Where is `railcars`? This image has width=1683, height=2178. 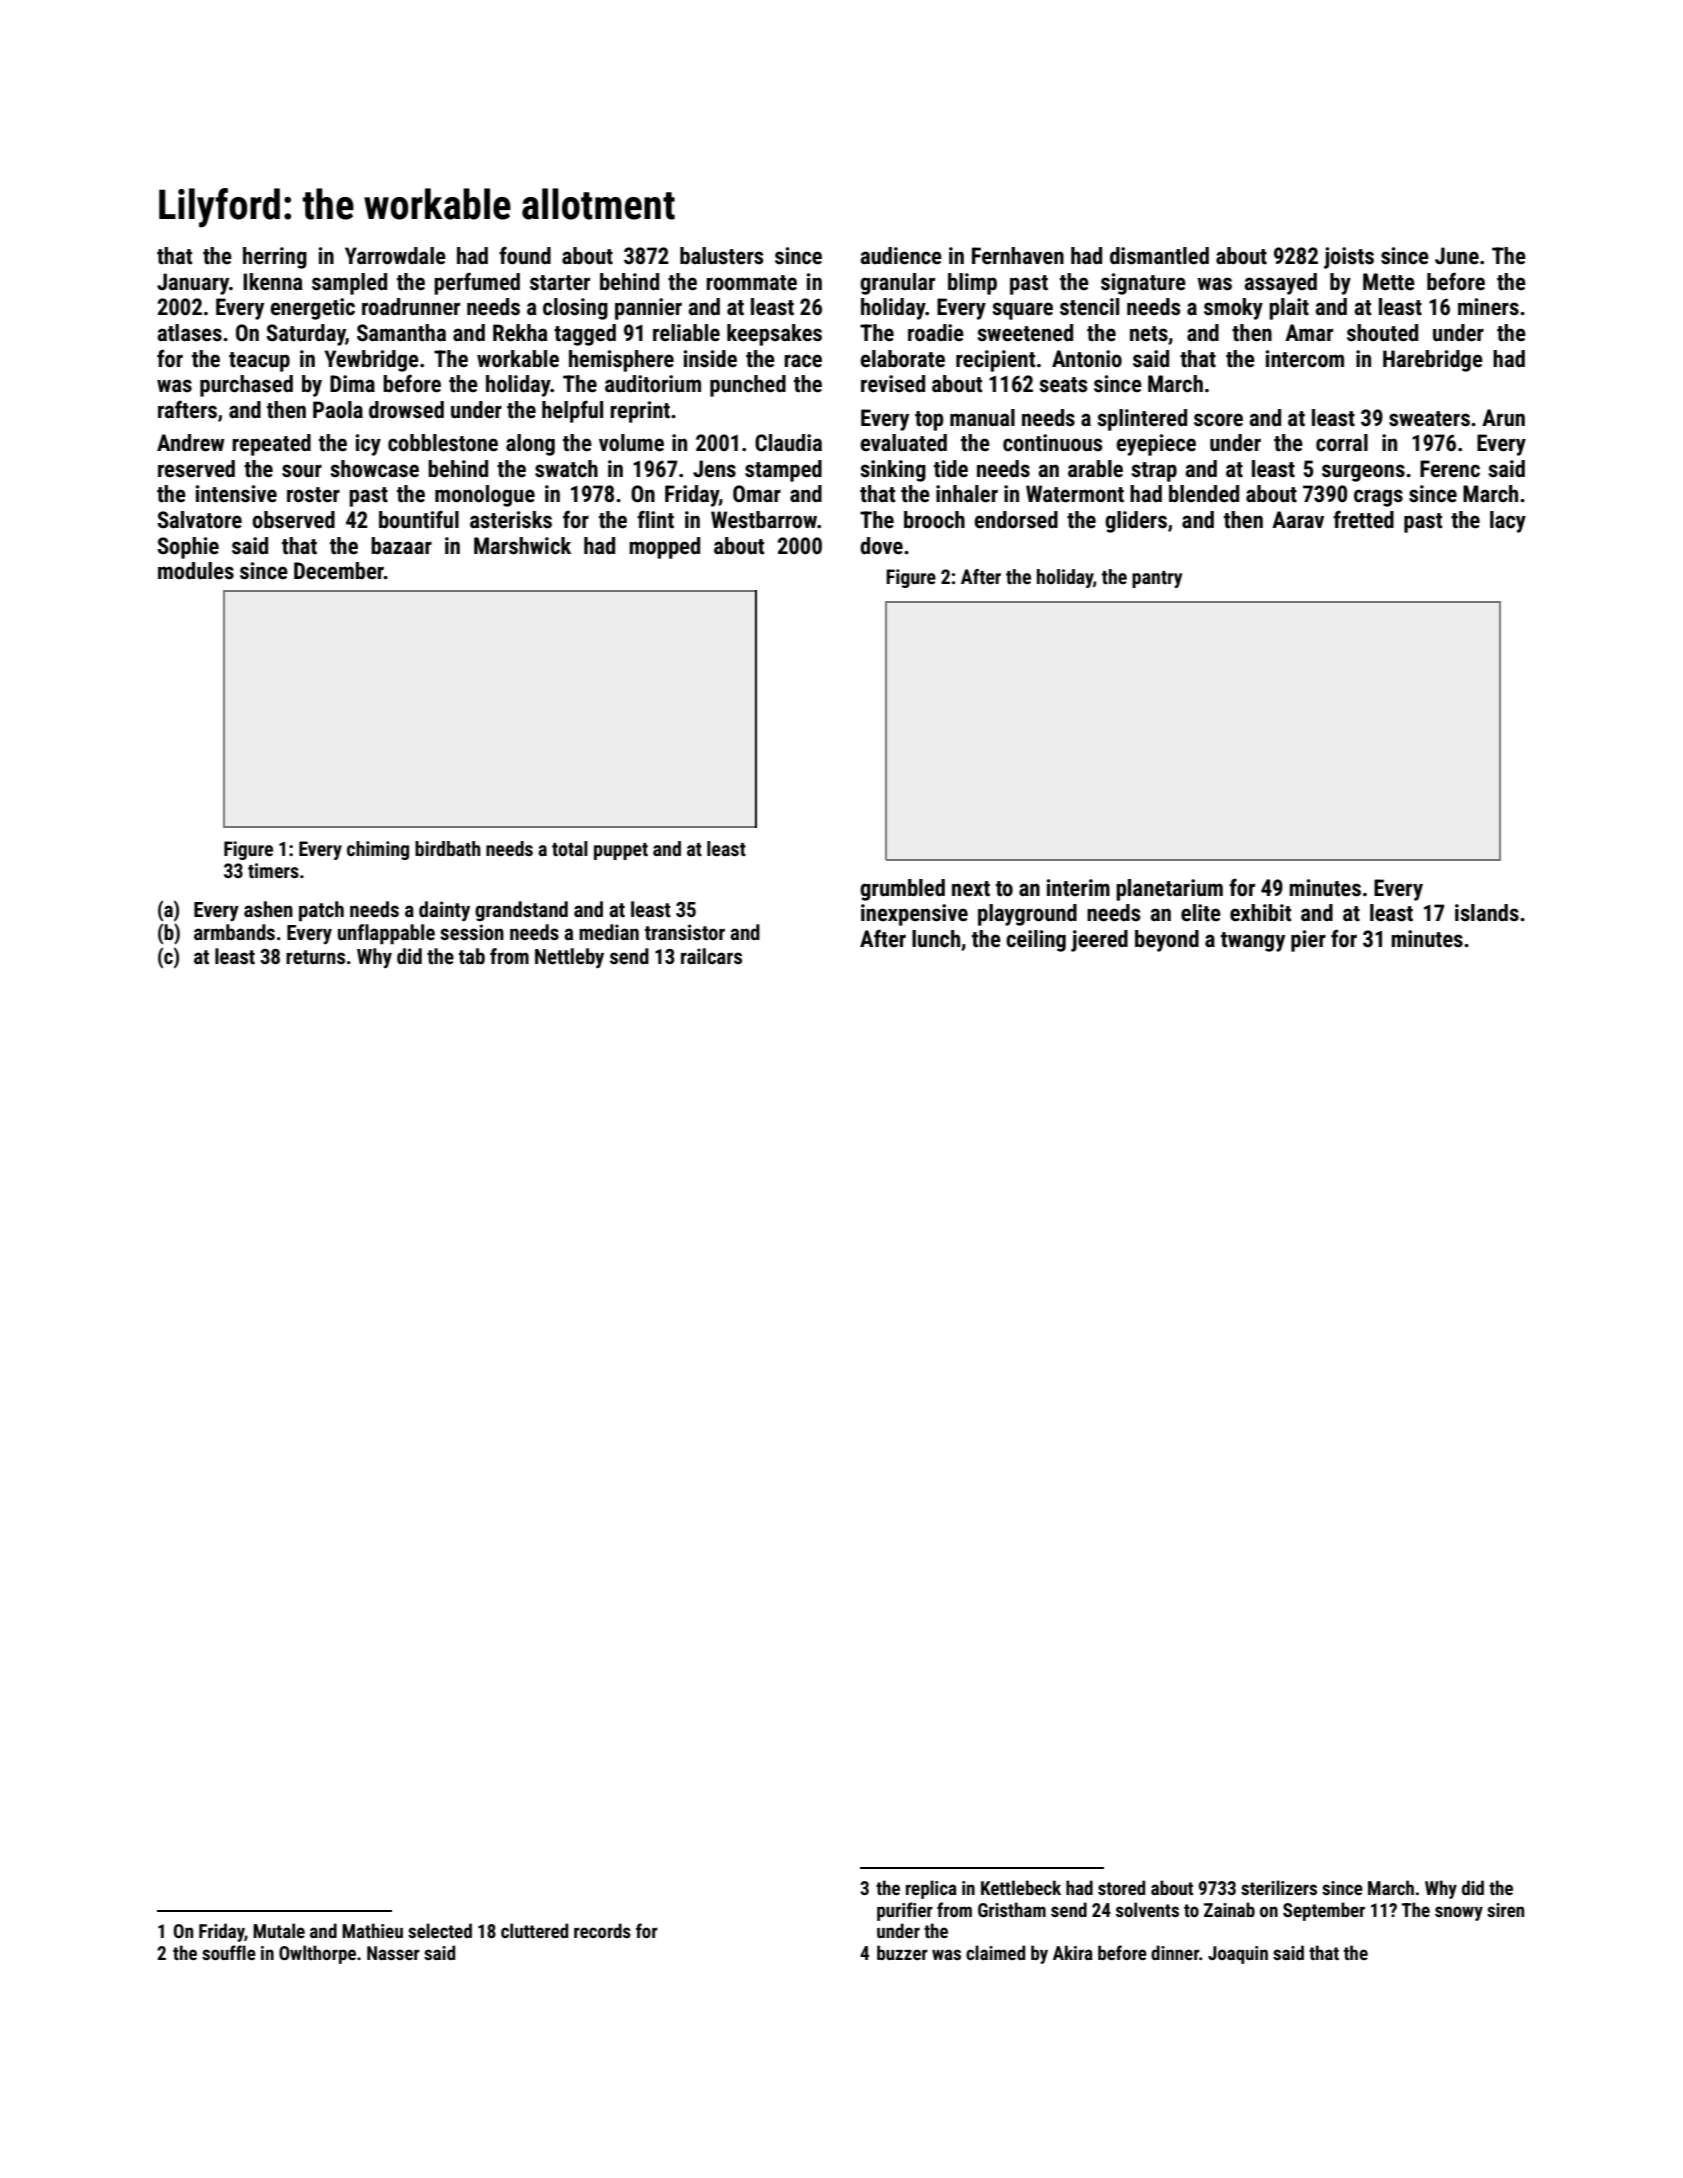 railcars is located at coordinates (711, 956).
